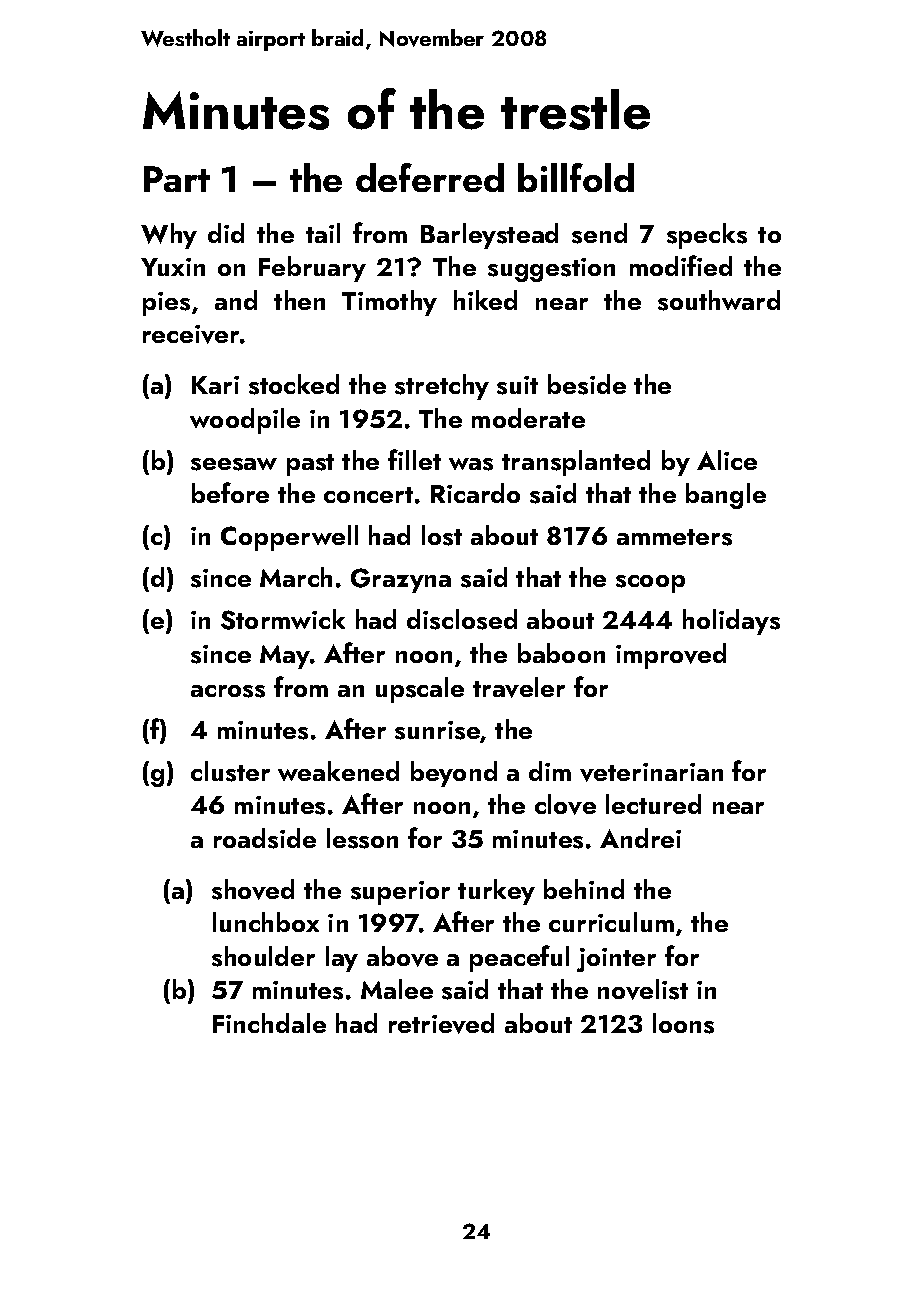 The width and height of the image is (924, 1311). Describe the element at coordinates (576, 177) in the image. I see `billfold` at that location.
